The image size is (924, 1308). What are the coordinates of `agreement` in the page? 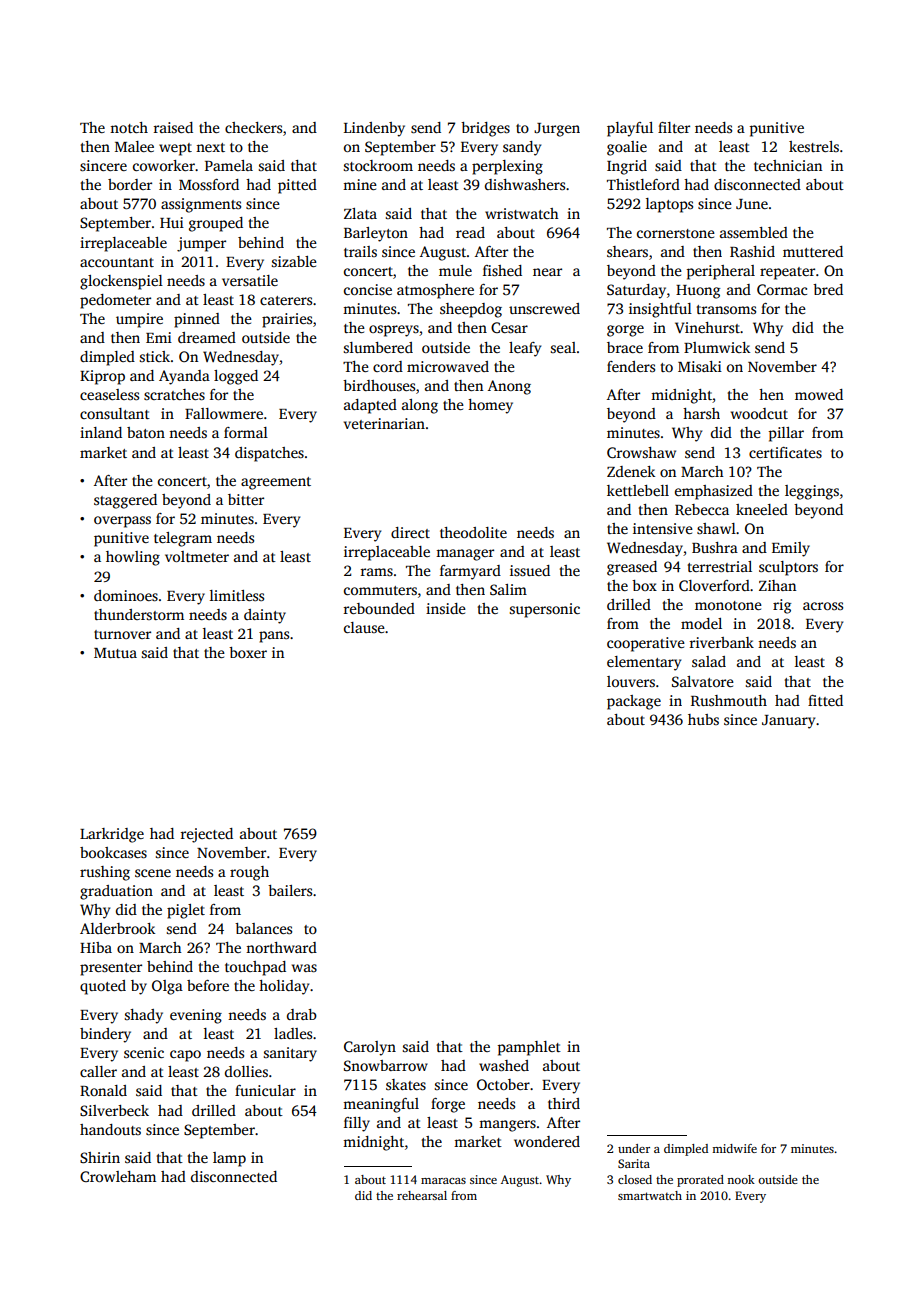 It's located at (276, 483).
